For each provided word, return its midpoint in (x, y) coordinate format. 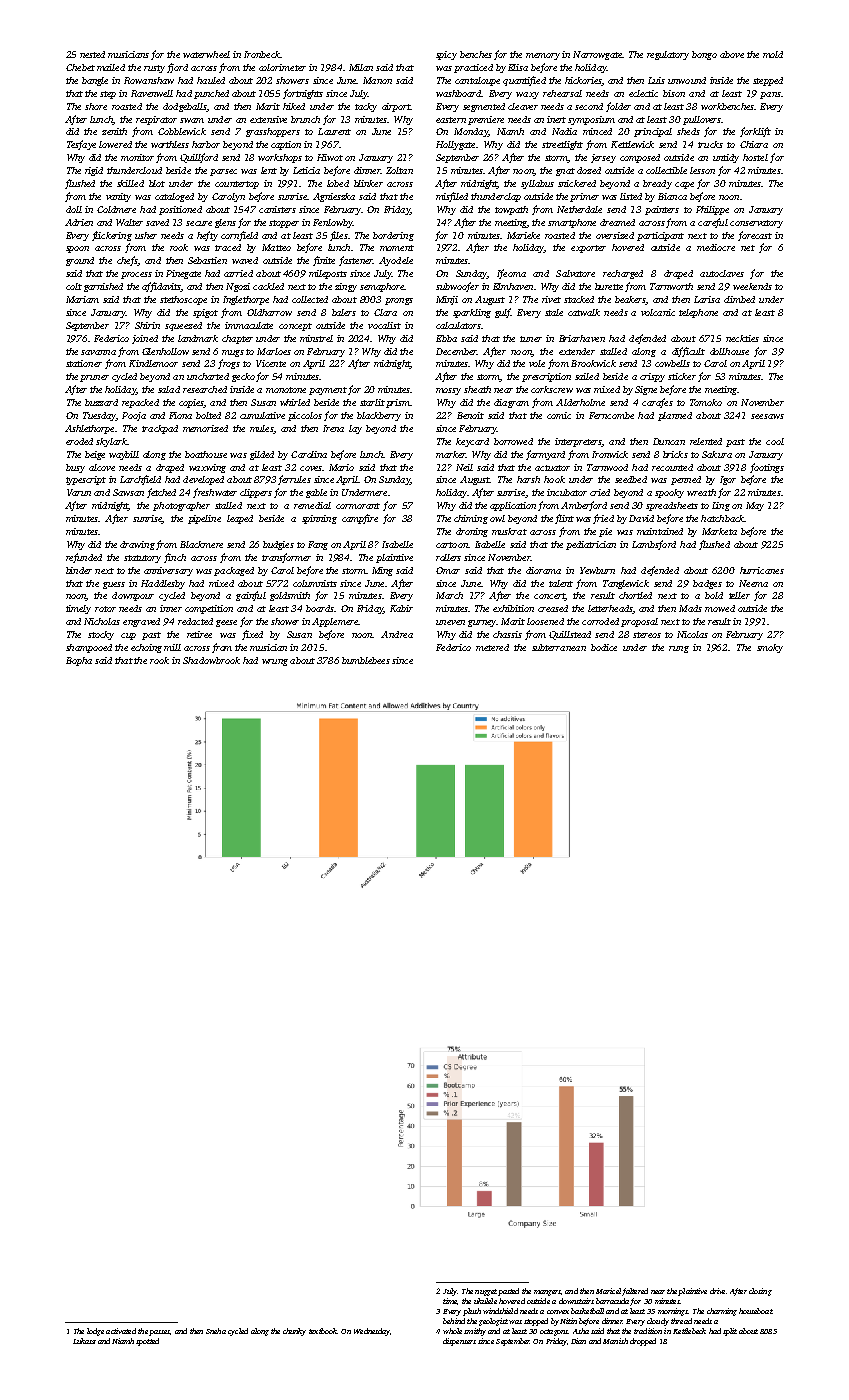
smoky (770, 648)
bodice (604, 647)
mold (773, 54)
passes (159, 1333)
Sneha (216, 1331)
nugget (486, 1292)
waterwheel (206, 54)
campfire (360, 519)
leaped (240, 519)
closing (760, 1292)
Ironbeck (262, 54)
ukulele (485, 1301)
